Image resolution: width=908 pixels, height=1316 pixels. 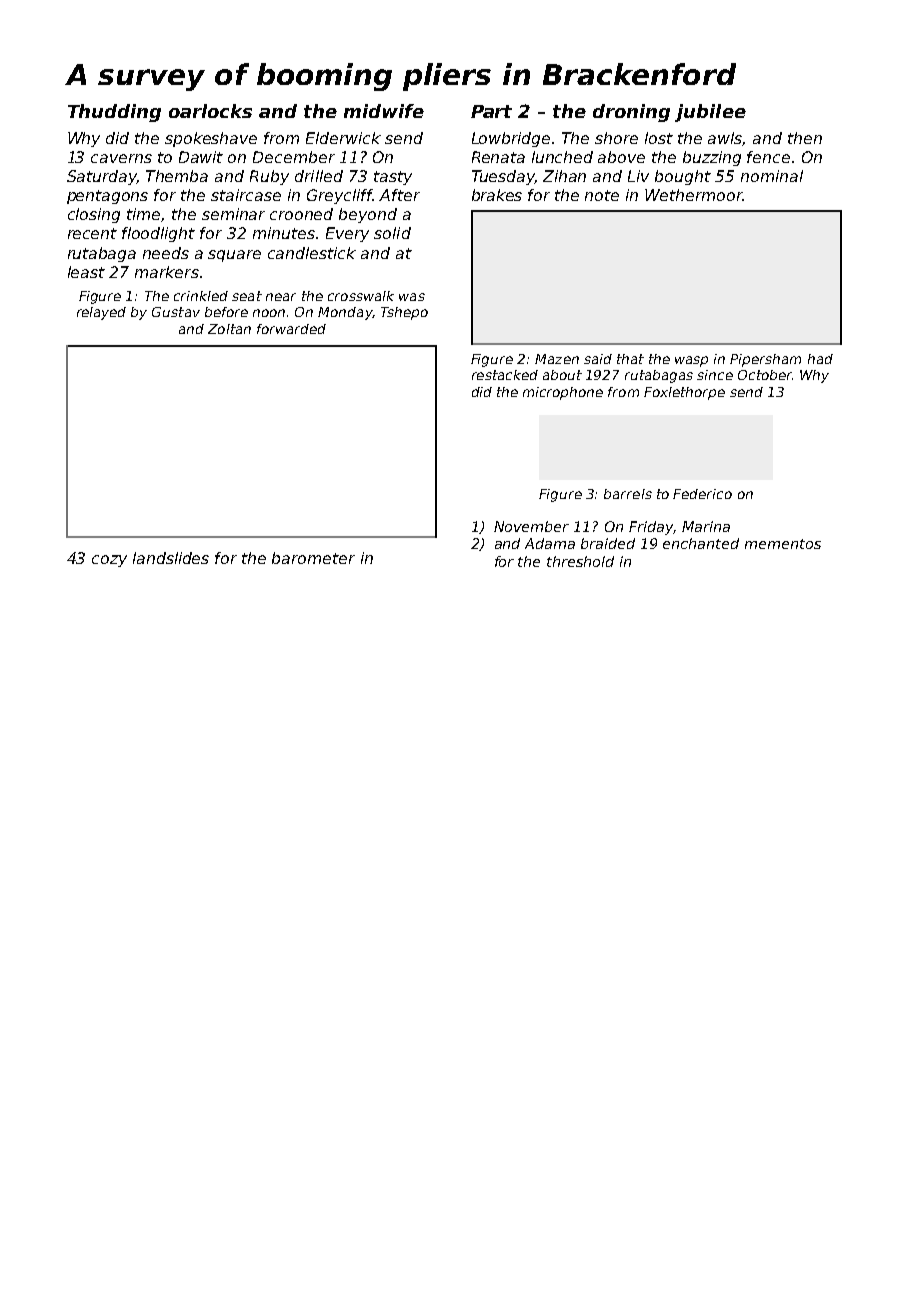 I want to click on mementos, so click(x=783, y=544).
